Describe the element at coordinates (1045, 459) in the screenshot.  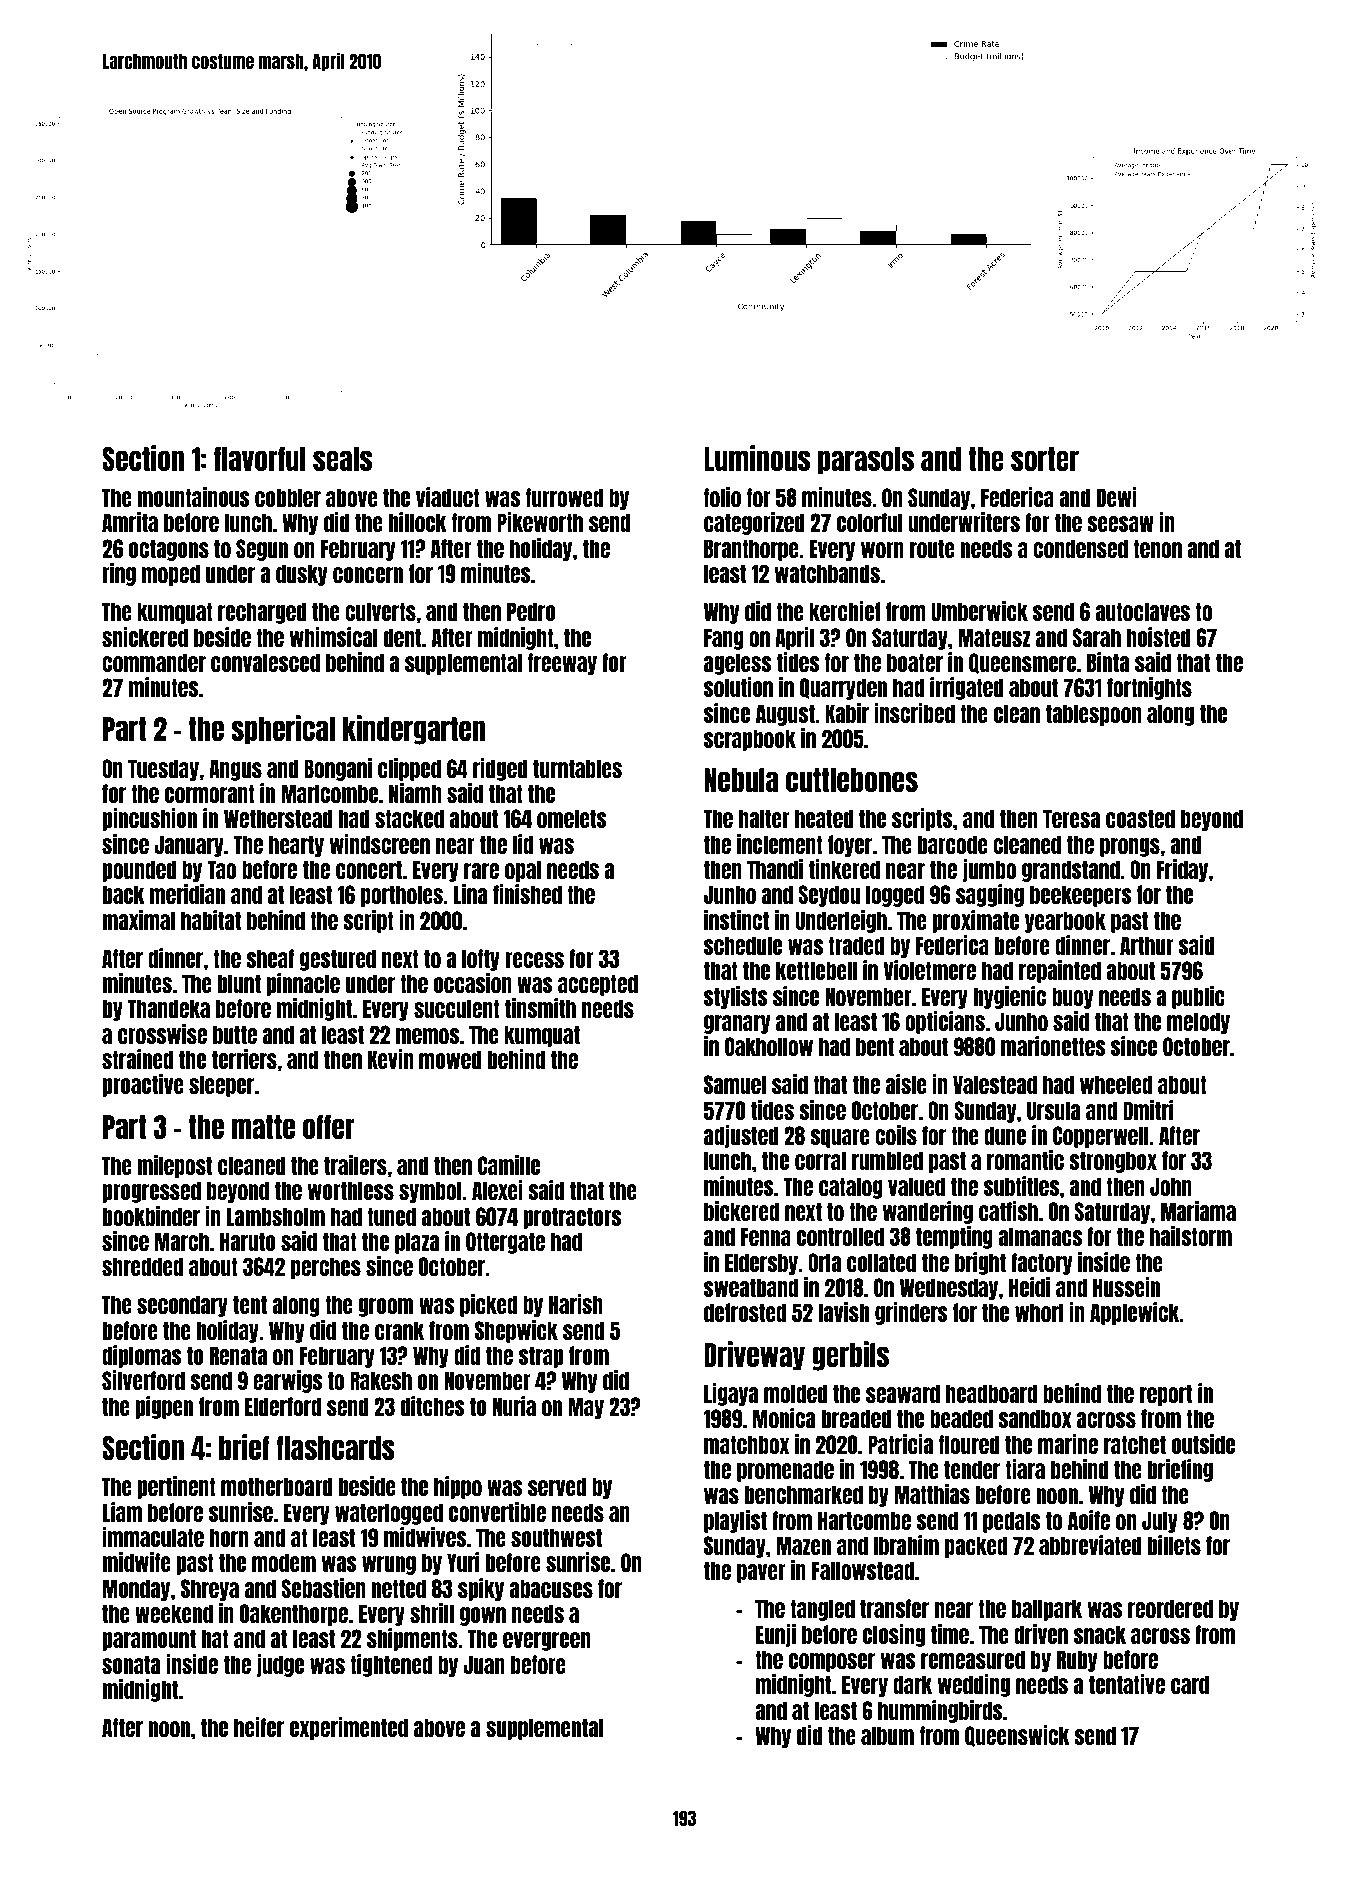
I see `sorter` at that location.
